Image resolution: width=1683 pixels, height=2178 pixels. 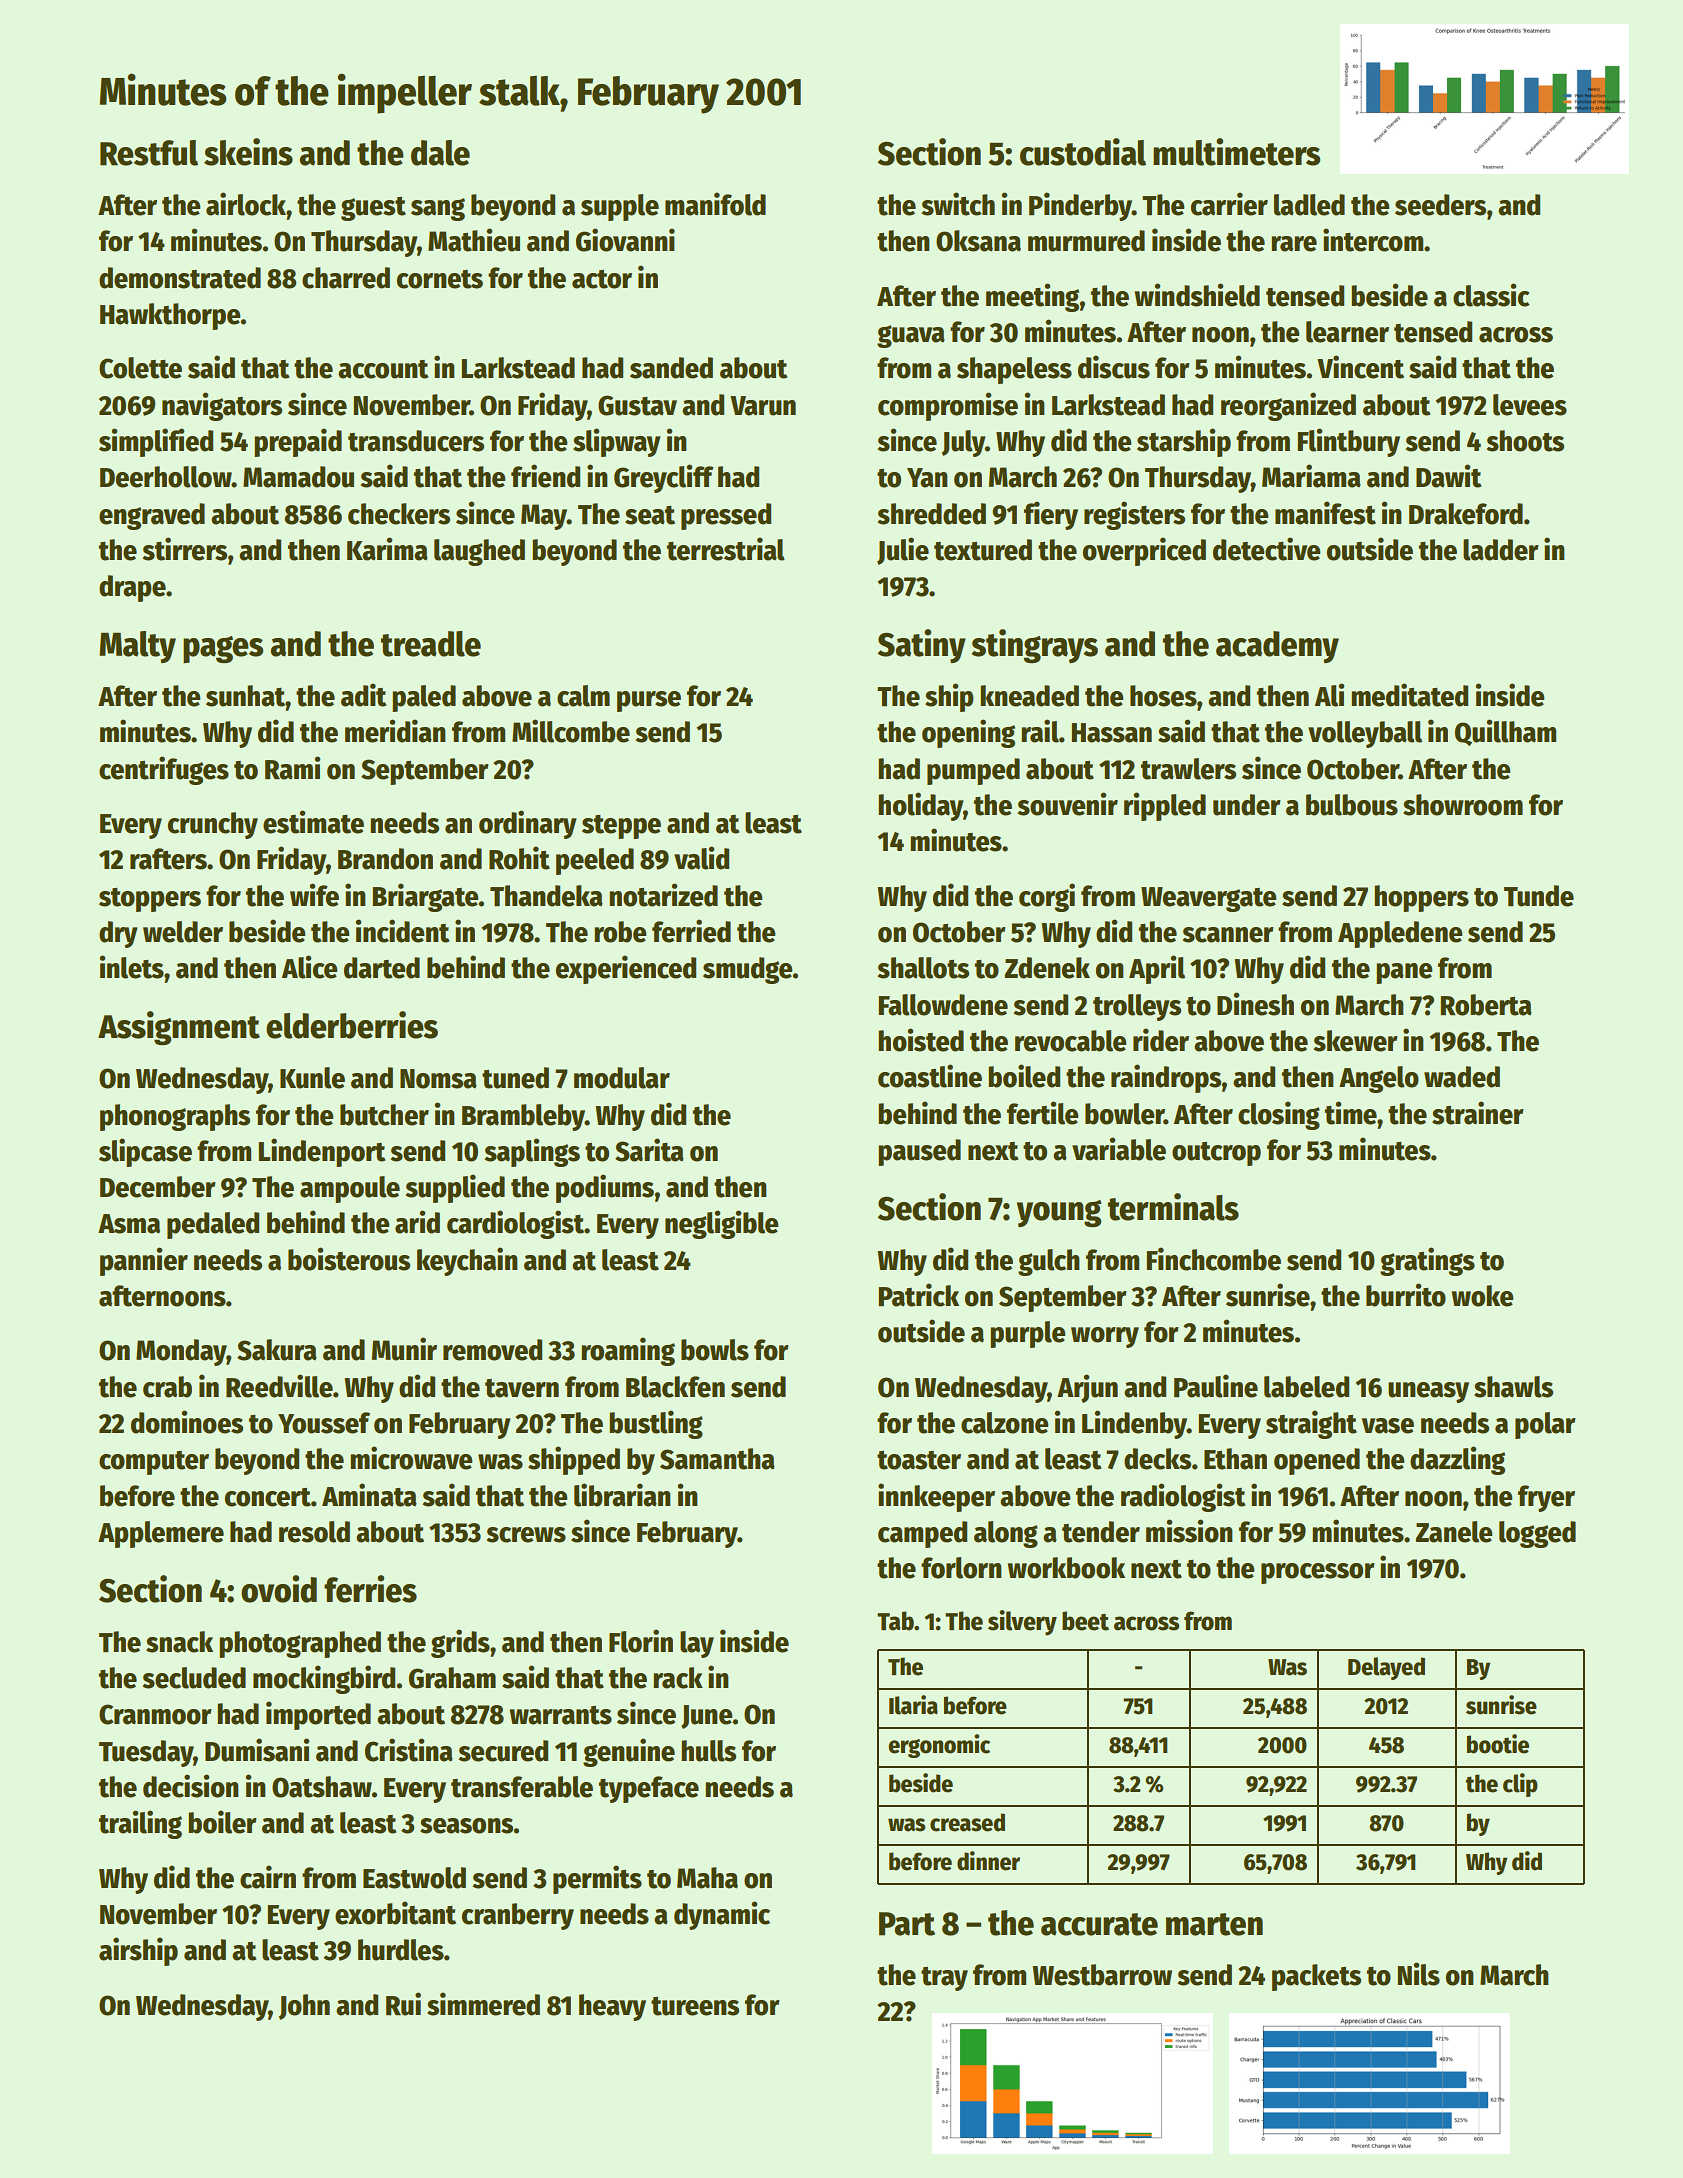 I want to click on Patrick, so click(x=918, y=1295).
